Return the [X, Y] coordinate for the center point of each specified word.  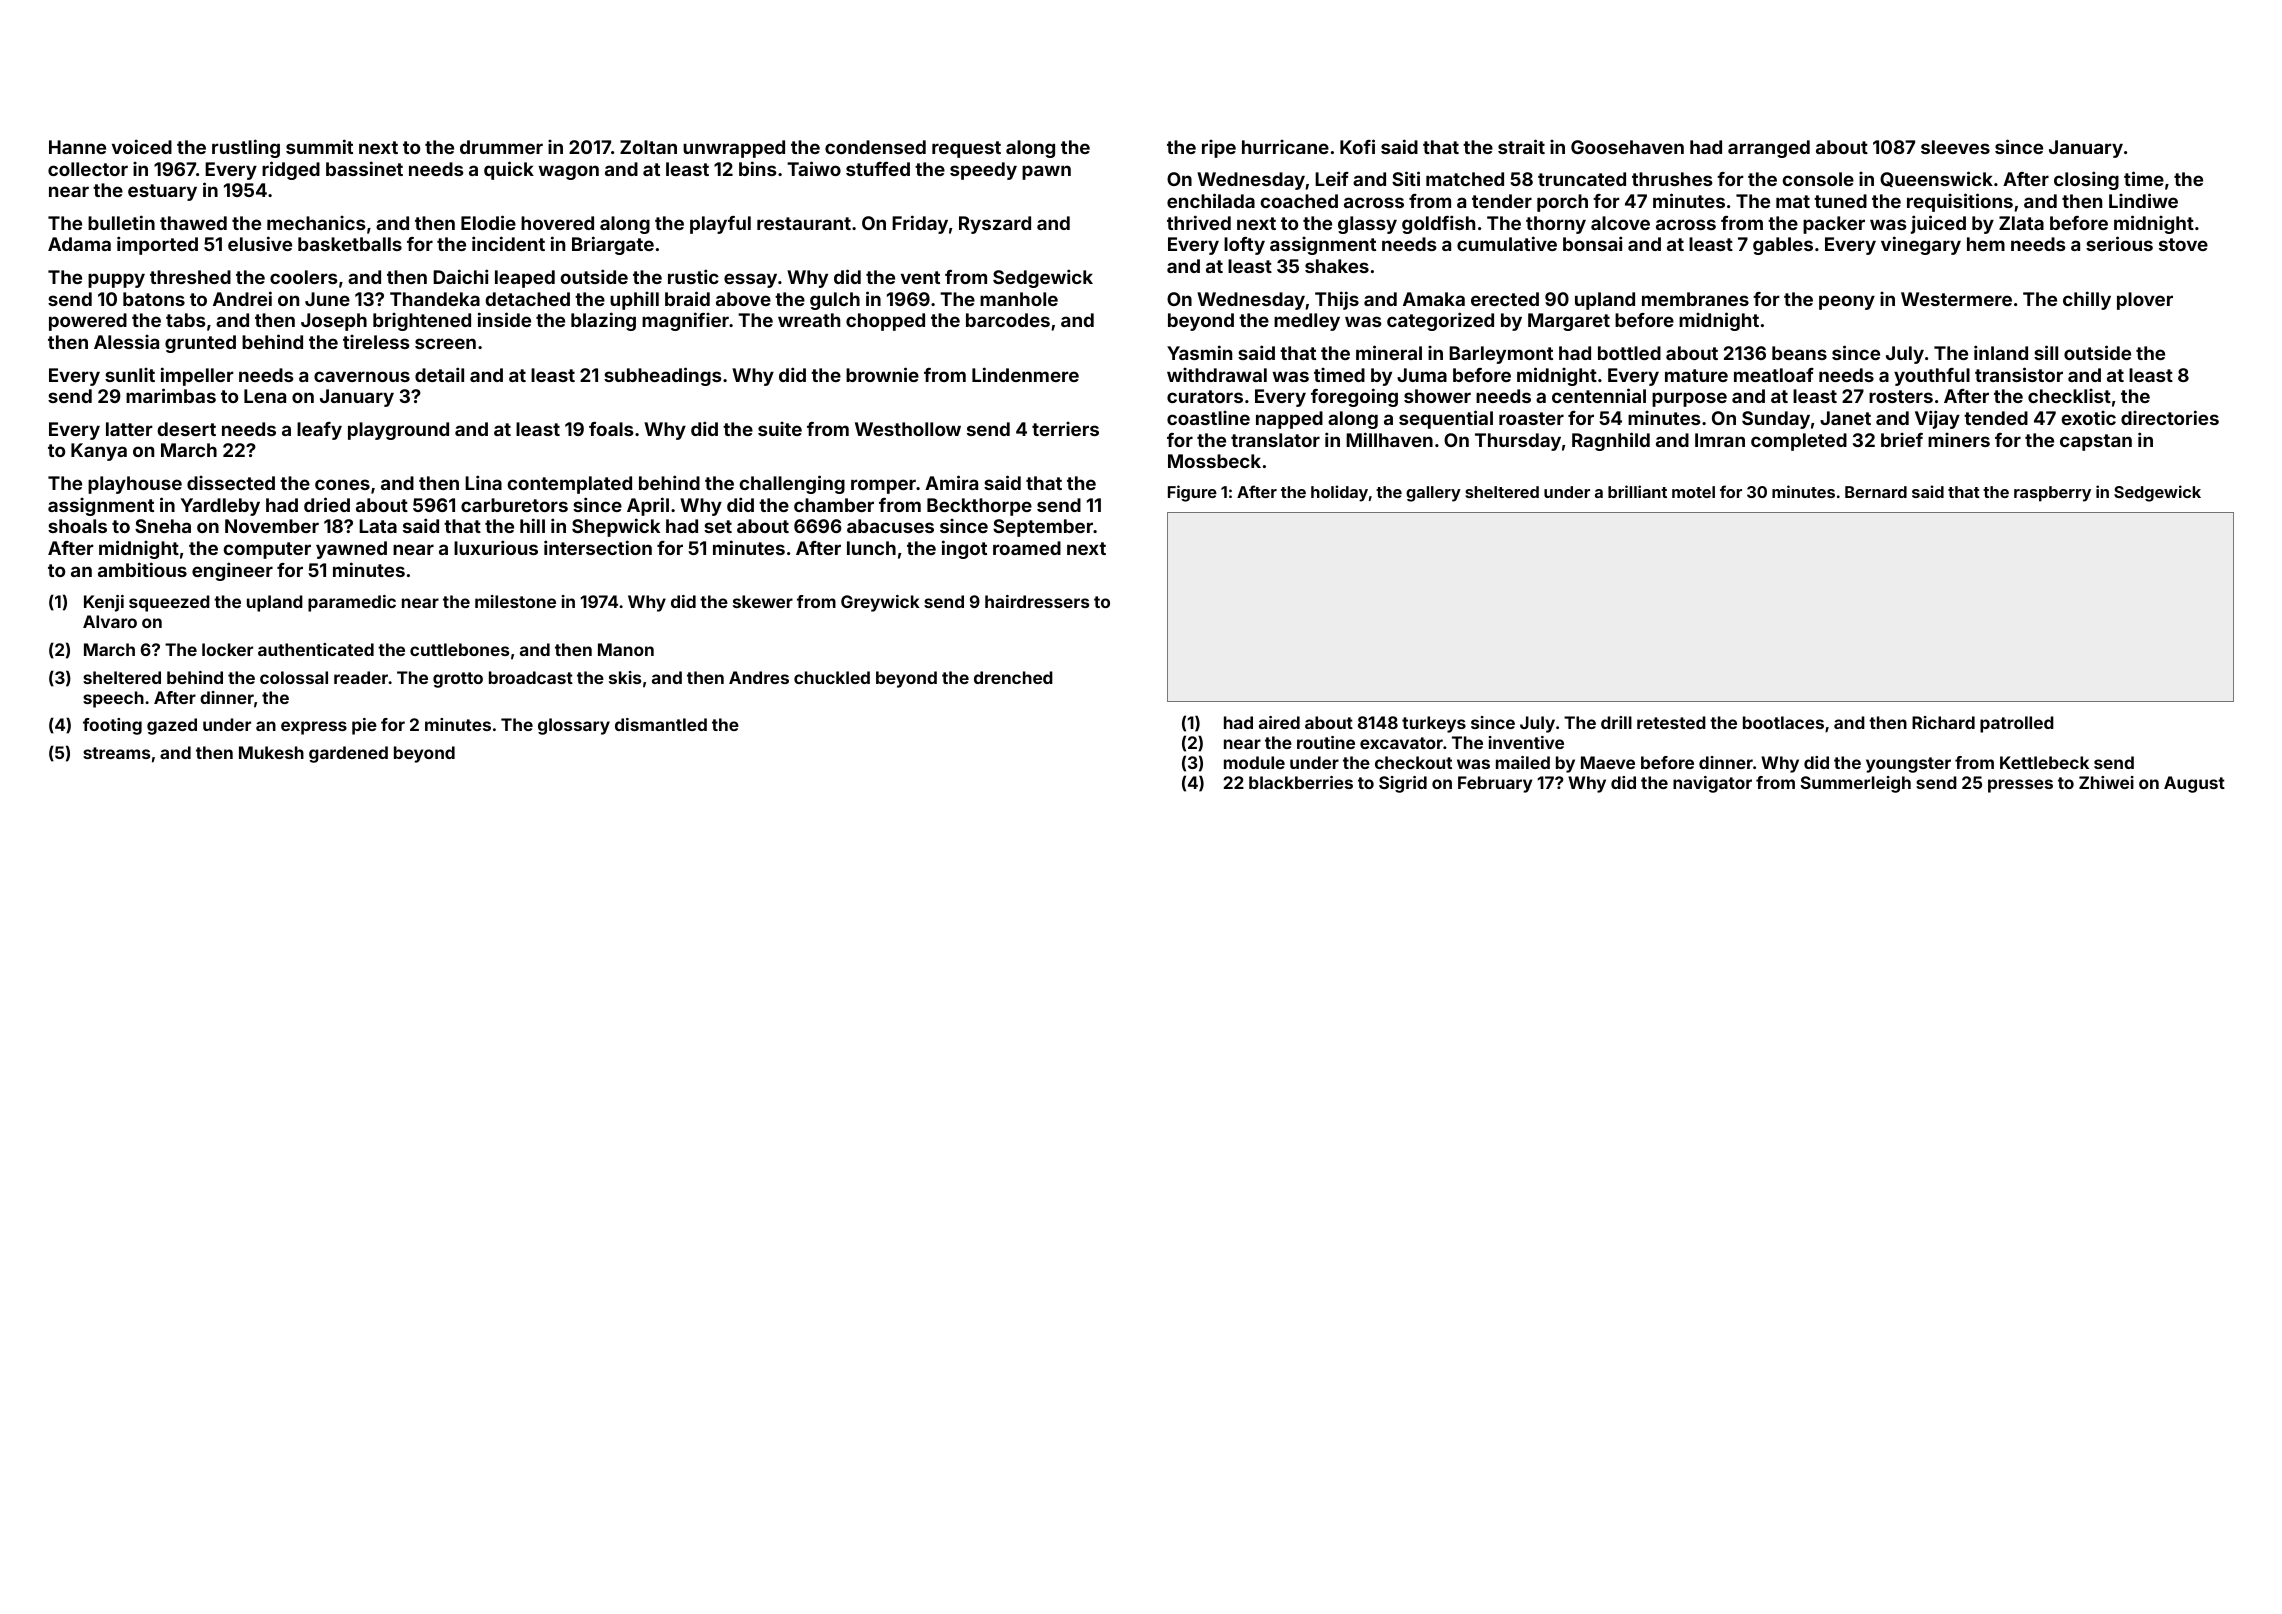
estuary [162, 192]
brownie [882, 374]
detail [439, 374]
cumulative [1507, 243]
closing [2086, 180]
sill [2046, 352]
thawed [193, 223]
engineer [232, 571]
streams [116, 753]
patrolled [2017, 724]
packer [1834, 225]
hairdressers [1037, 601]
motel [1693, 492]
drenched [1013, 677]
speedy [983, 171]
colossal [294, 677]
